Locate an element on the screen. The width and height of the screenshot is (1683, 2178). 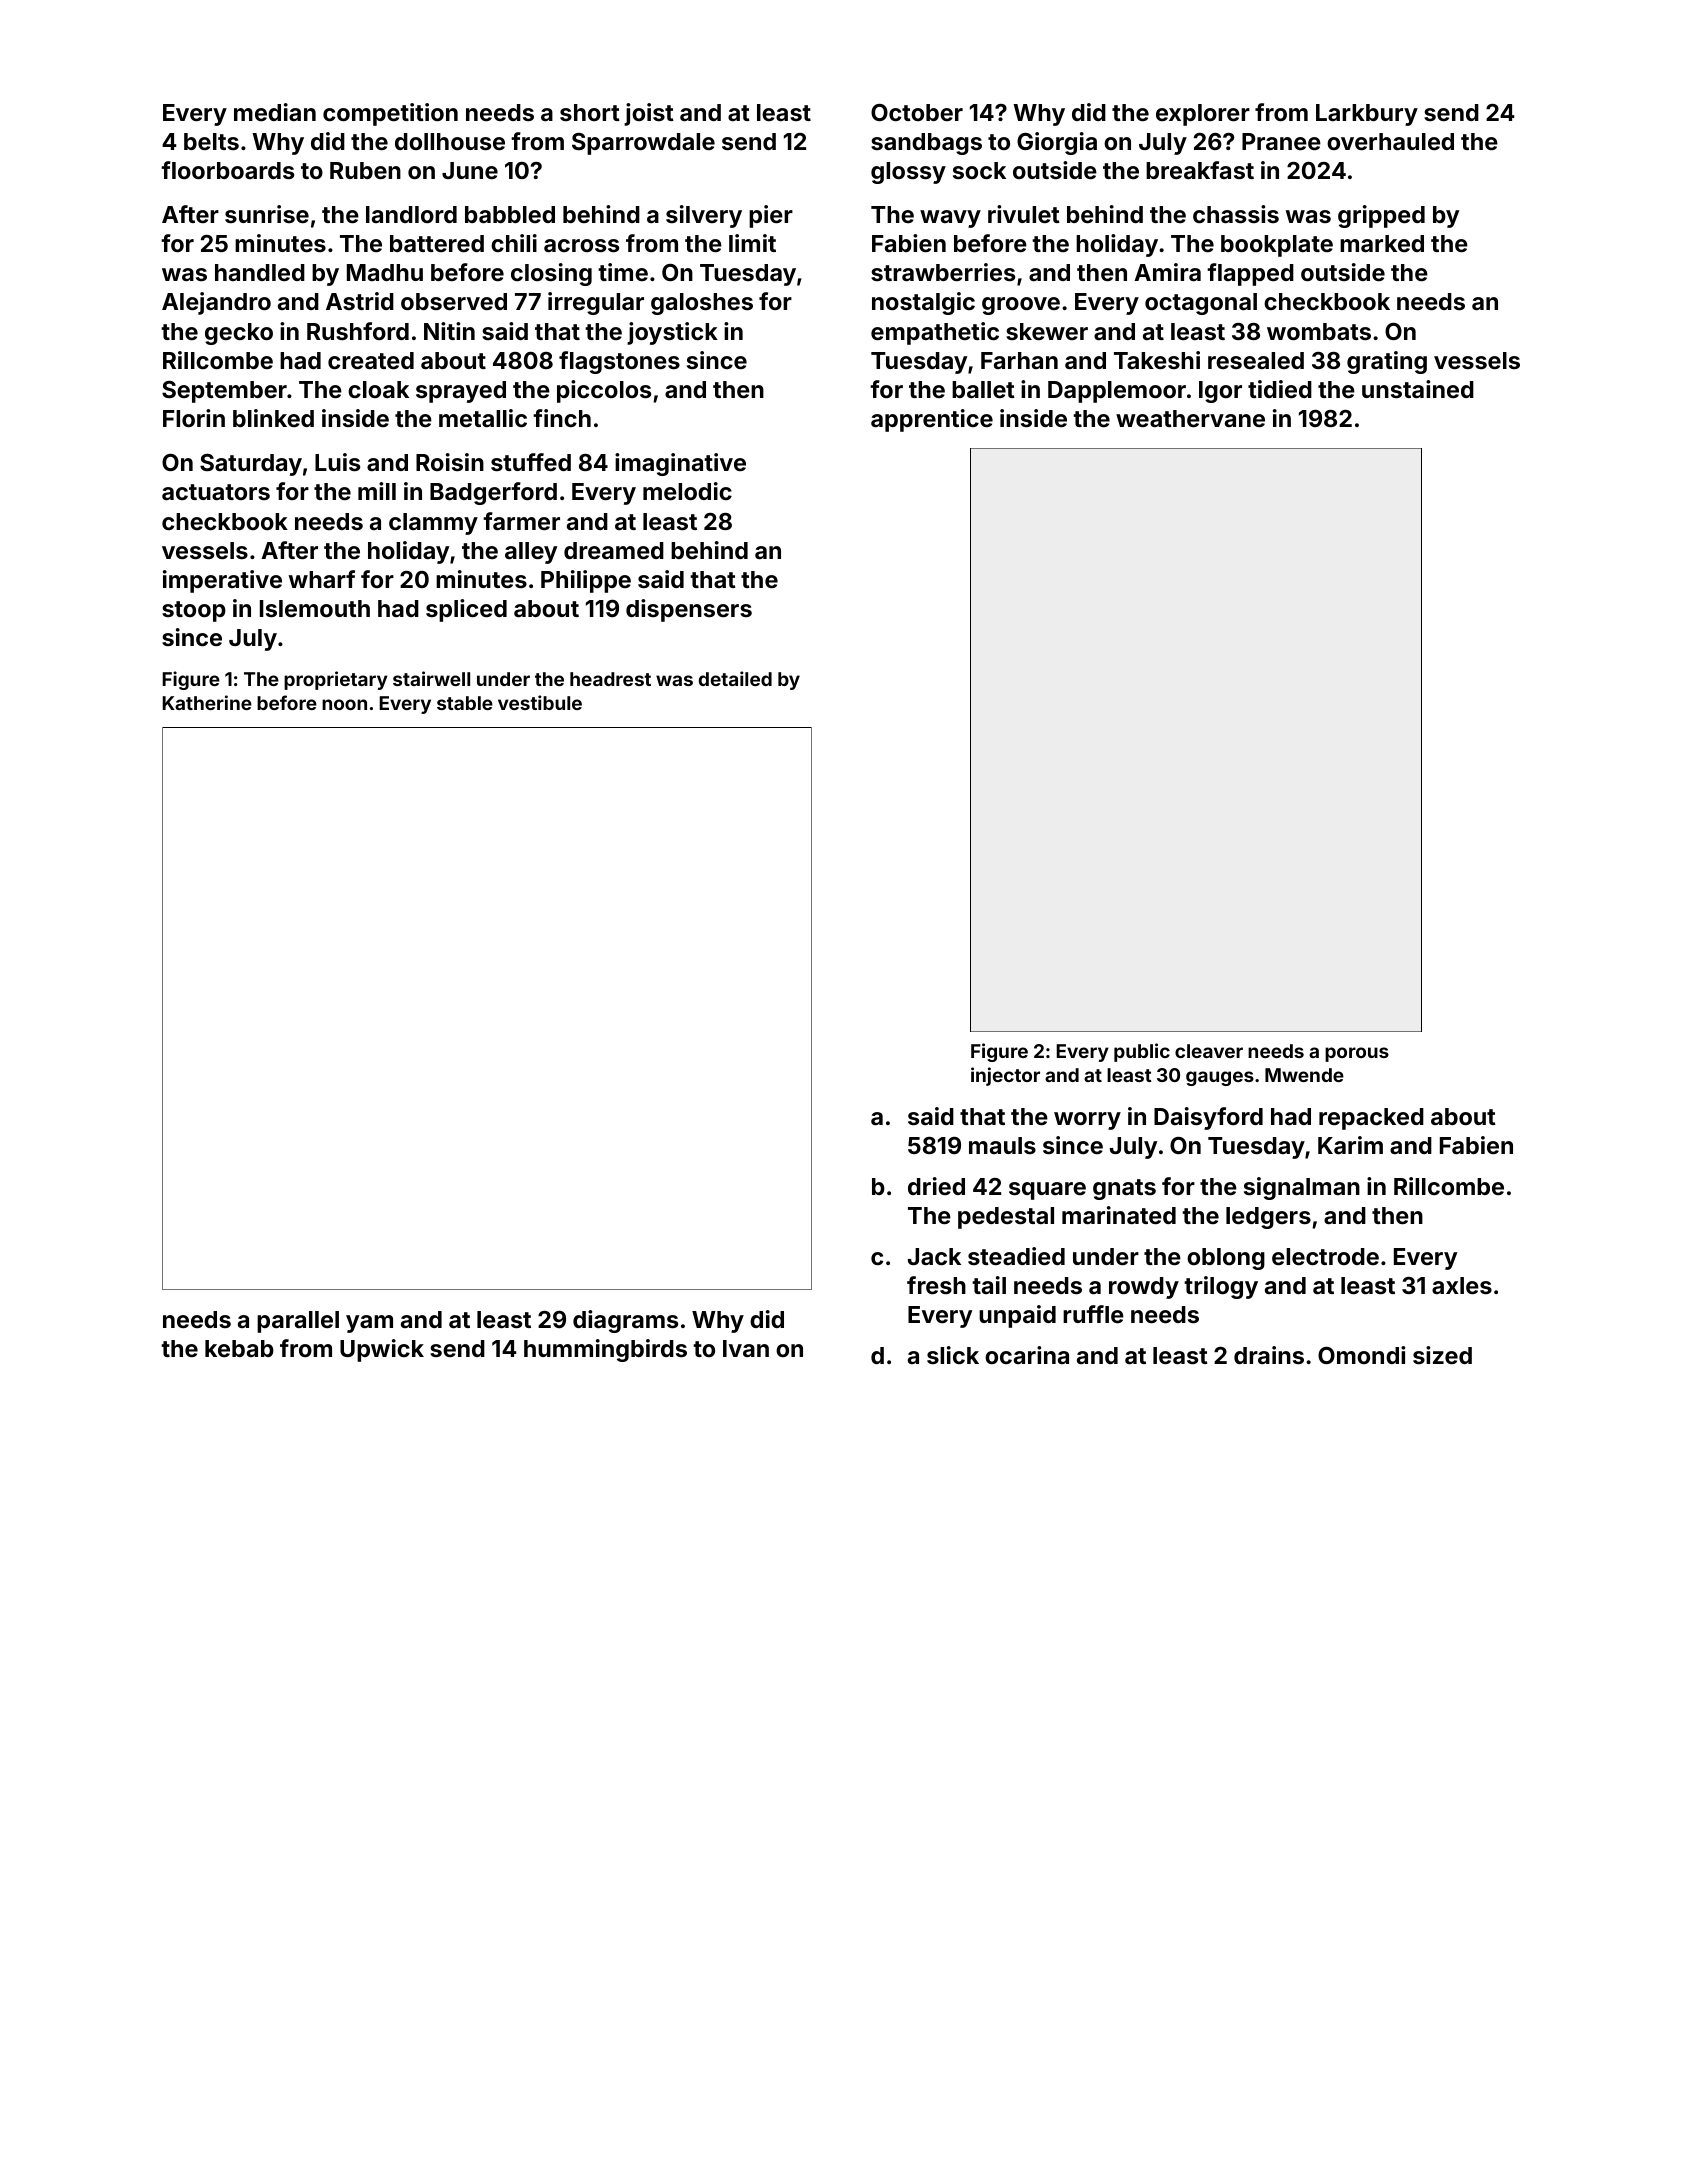
observed is located at coordinates (454, 301).
